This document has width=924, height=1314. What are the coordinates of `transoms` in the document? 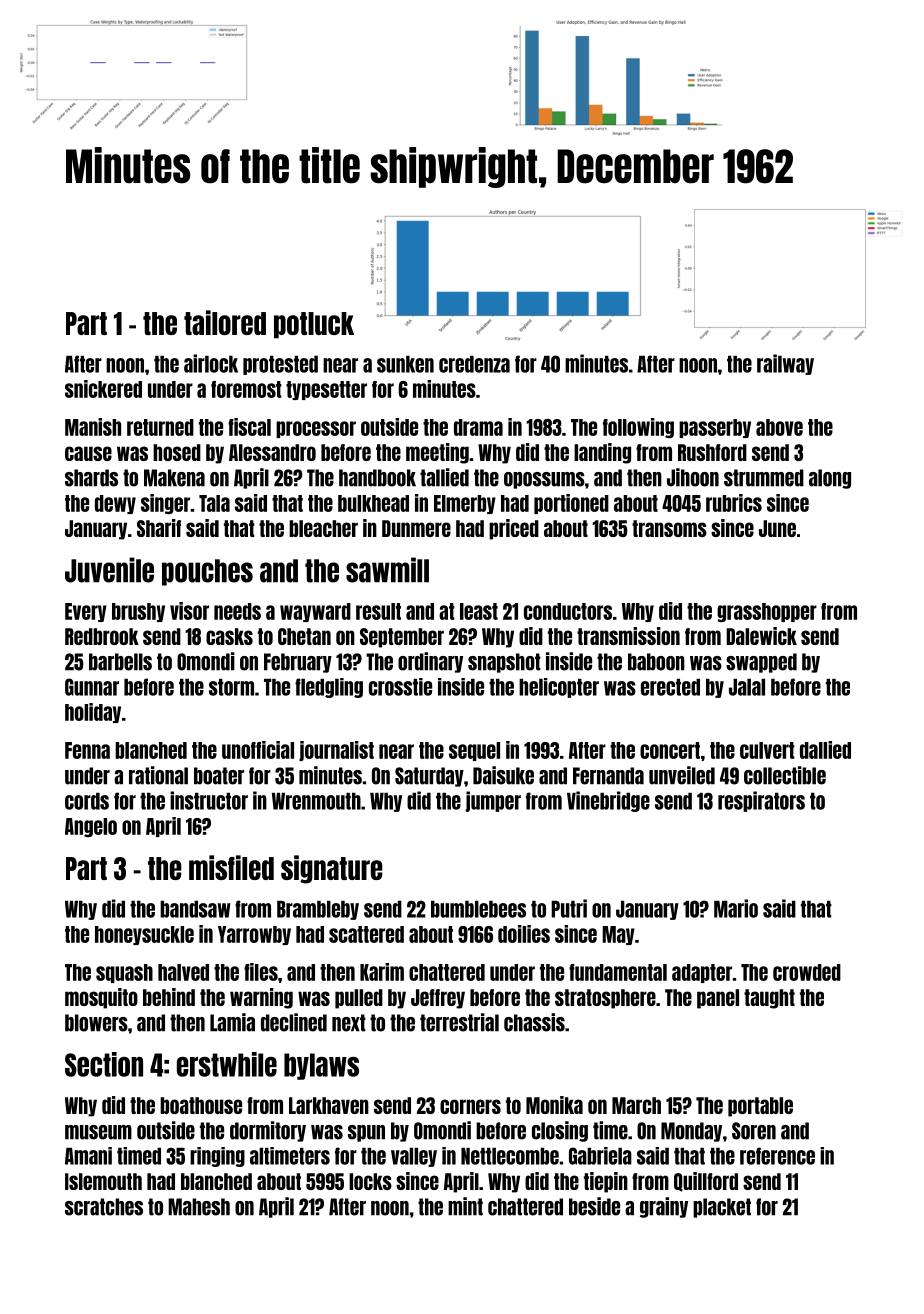 It's located at (669, 528).
